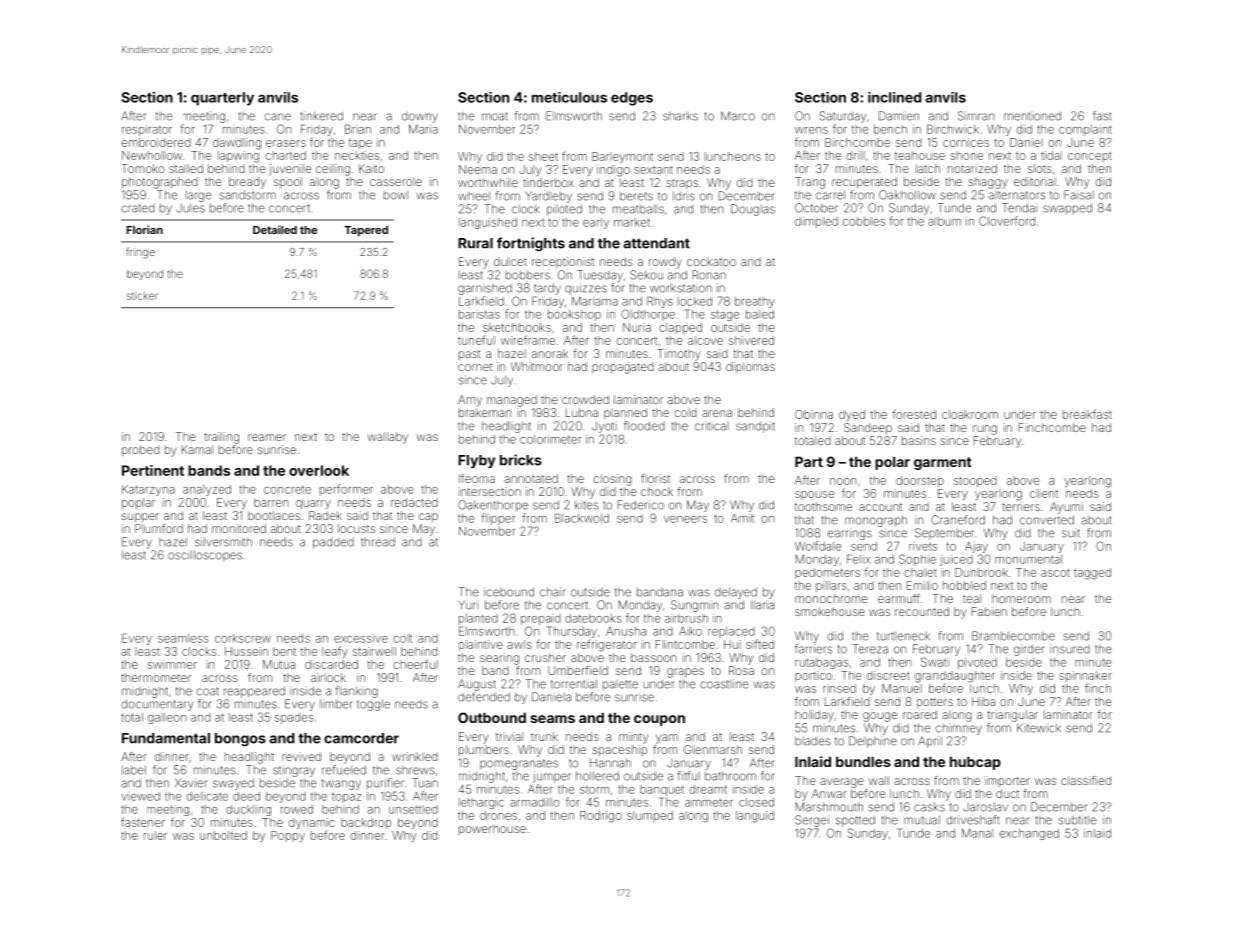 The height and width of the page is (952, 1233). I want to click on powerhouse, so click(492, 829).
